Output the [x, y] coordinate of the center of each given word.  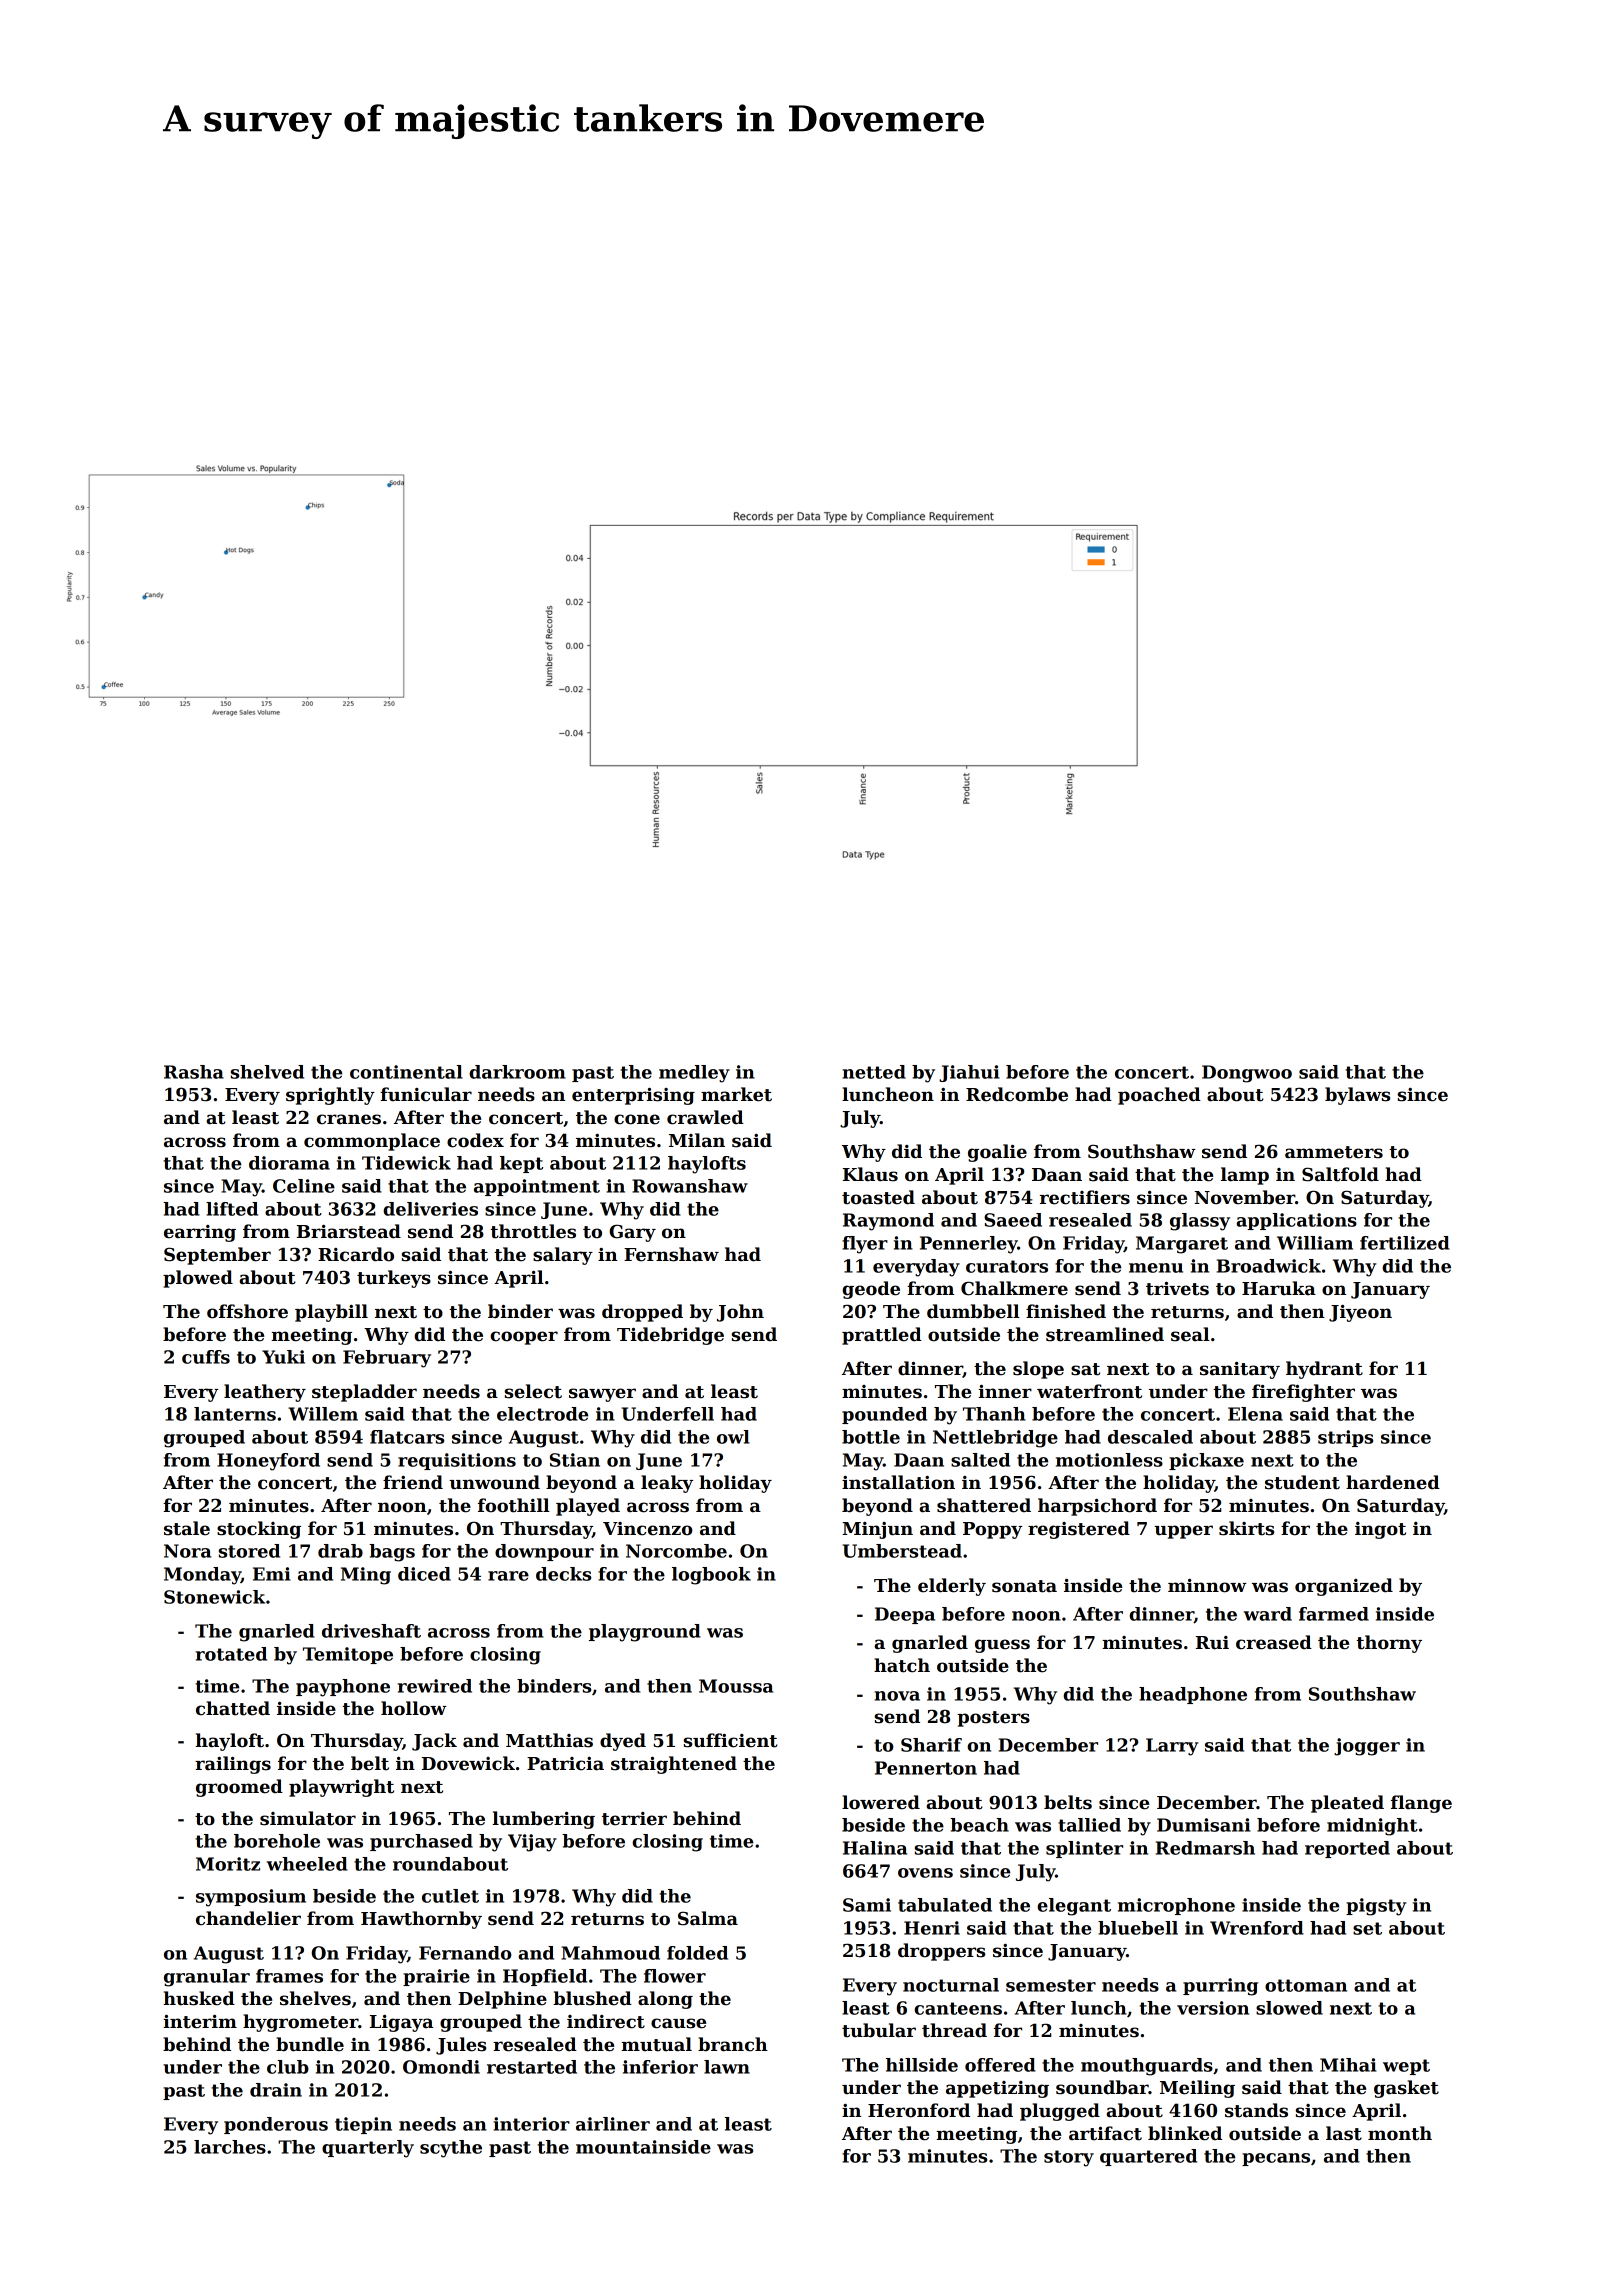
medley [694, 1074]
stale [187, 1528]
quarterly [368, 2149]
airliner [613, 2124]
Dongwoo [1247, 1074]
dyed [623, 1742]
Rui [1212, 1643]
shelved [267, 1072]
